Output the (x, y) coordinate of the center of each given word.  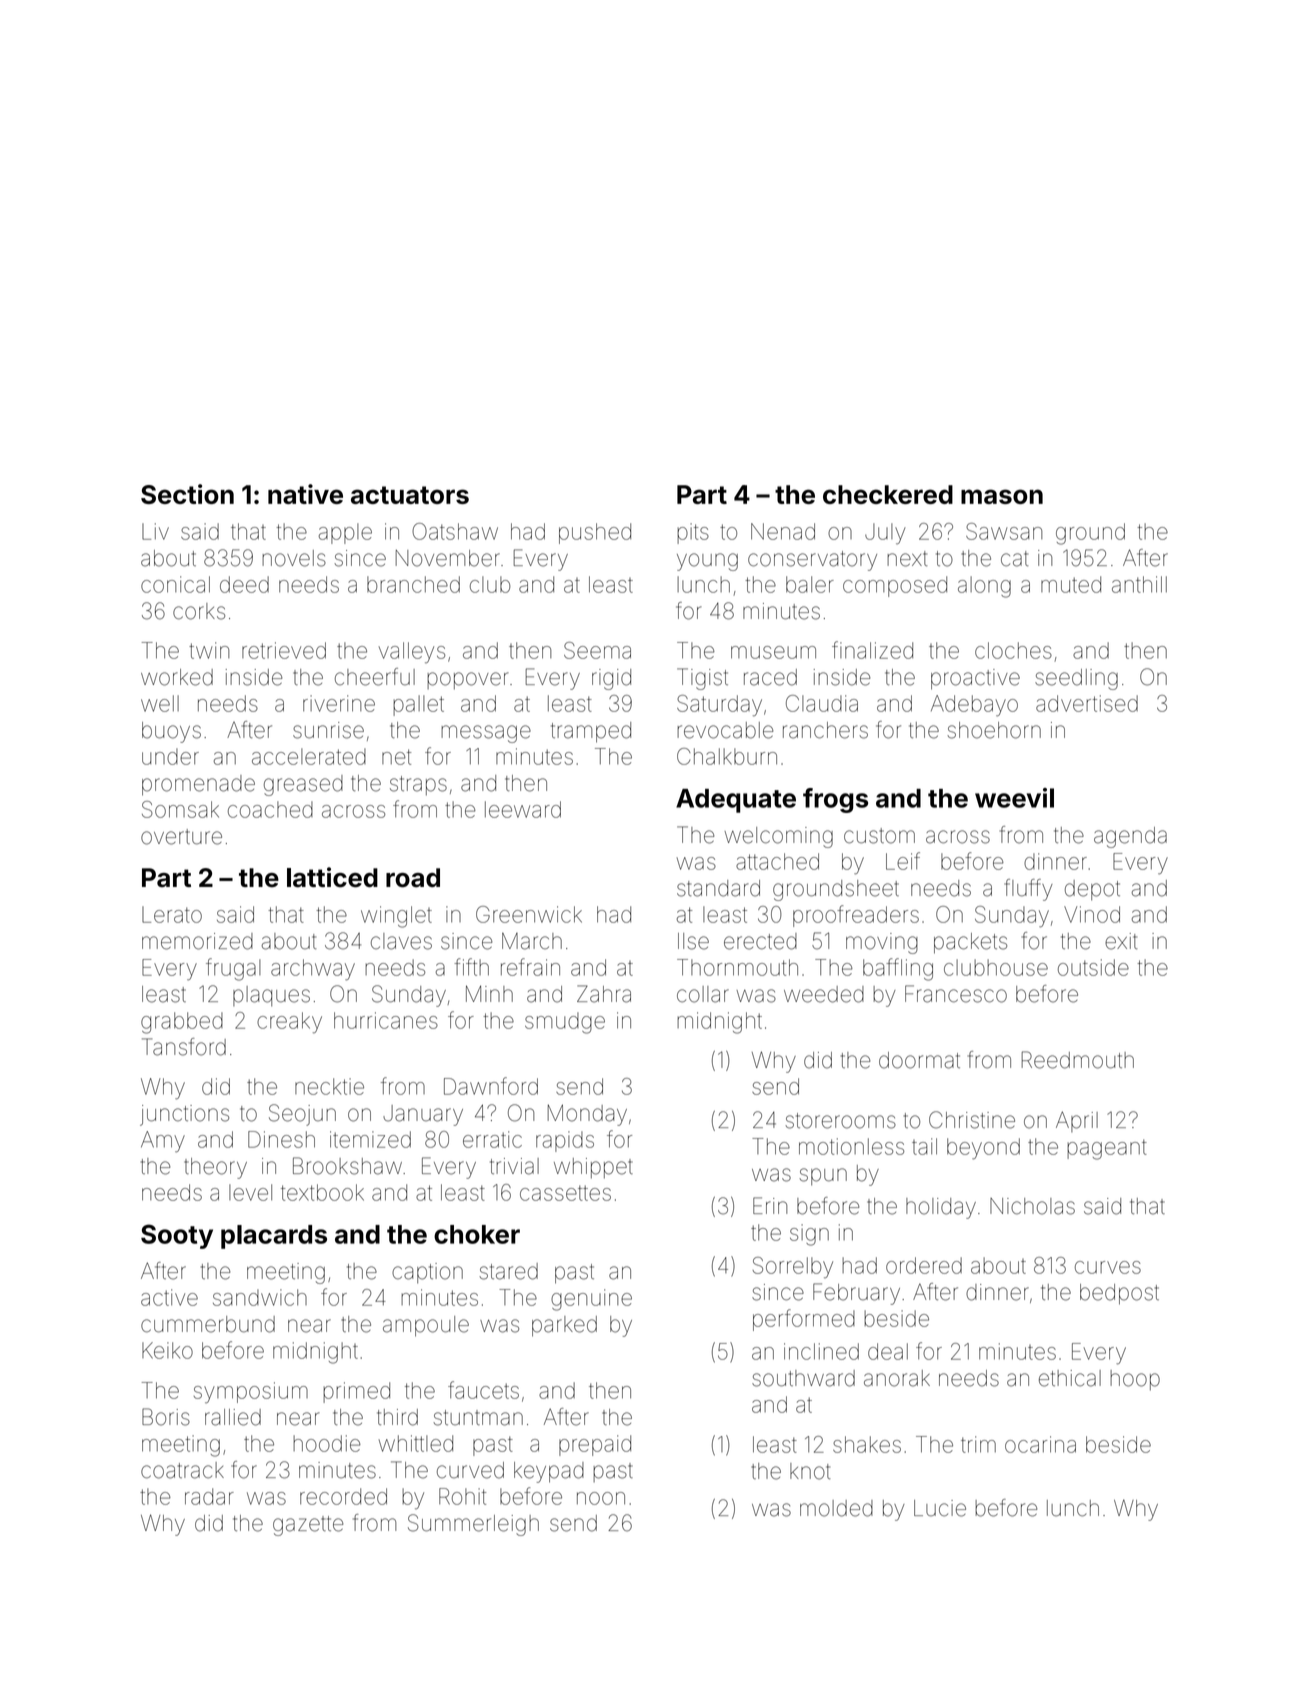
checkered (888, 494)
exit (1121, 941)
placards (274, 1237)
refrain (530, 967)
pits (693, 533)
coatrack (182, 1470)
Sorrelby (793, 1267)
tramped (591, 732)
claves (401, 941)
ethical (1070, 1378)
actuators (410, 495)
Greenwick (529, 914)
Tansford (184, 1047)
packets (970, 943)
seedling (1076, 679)
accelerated (309, 756)
